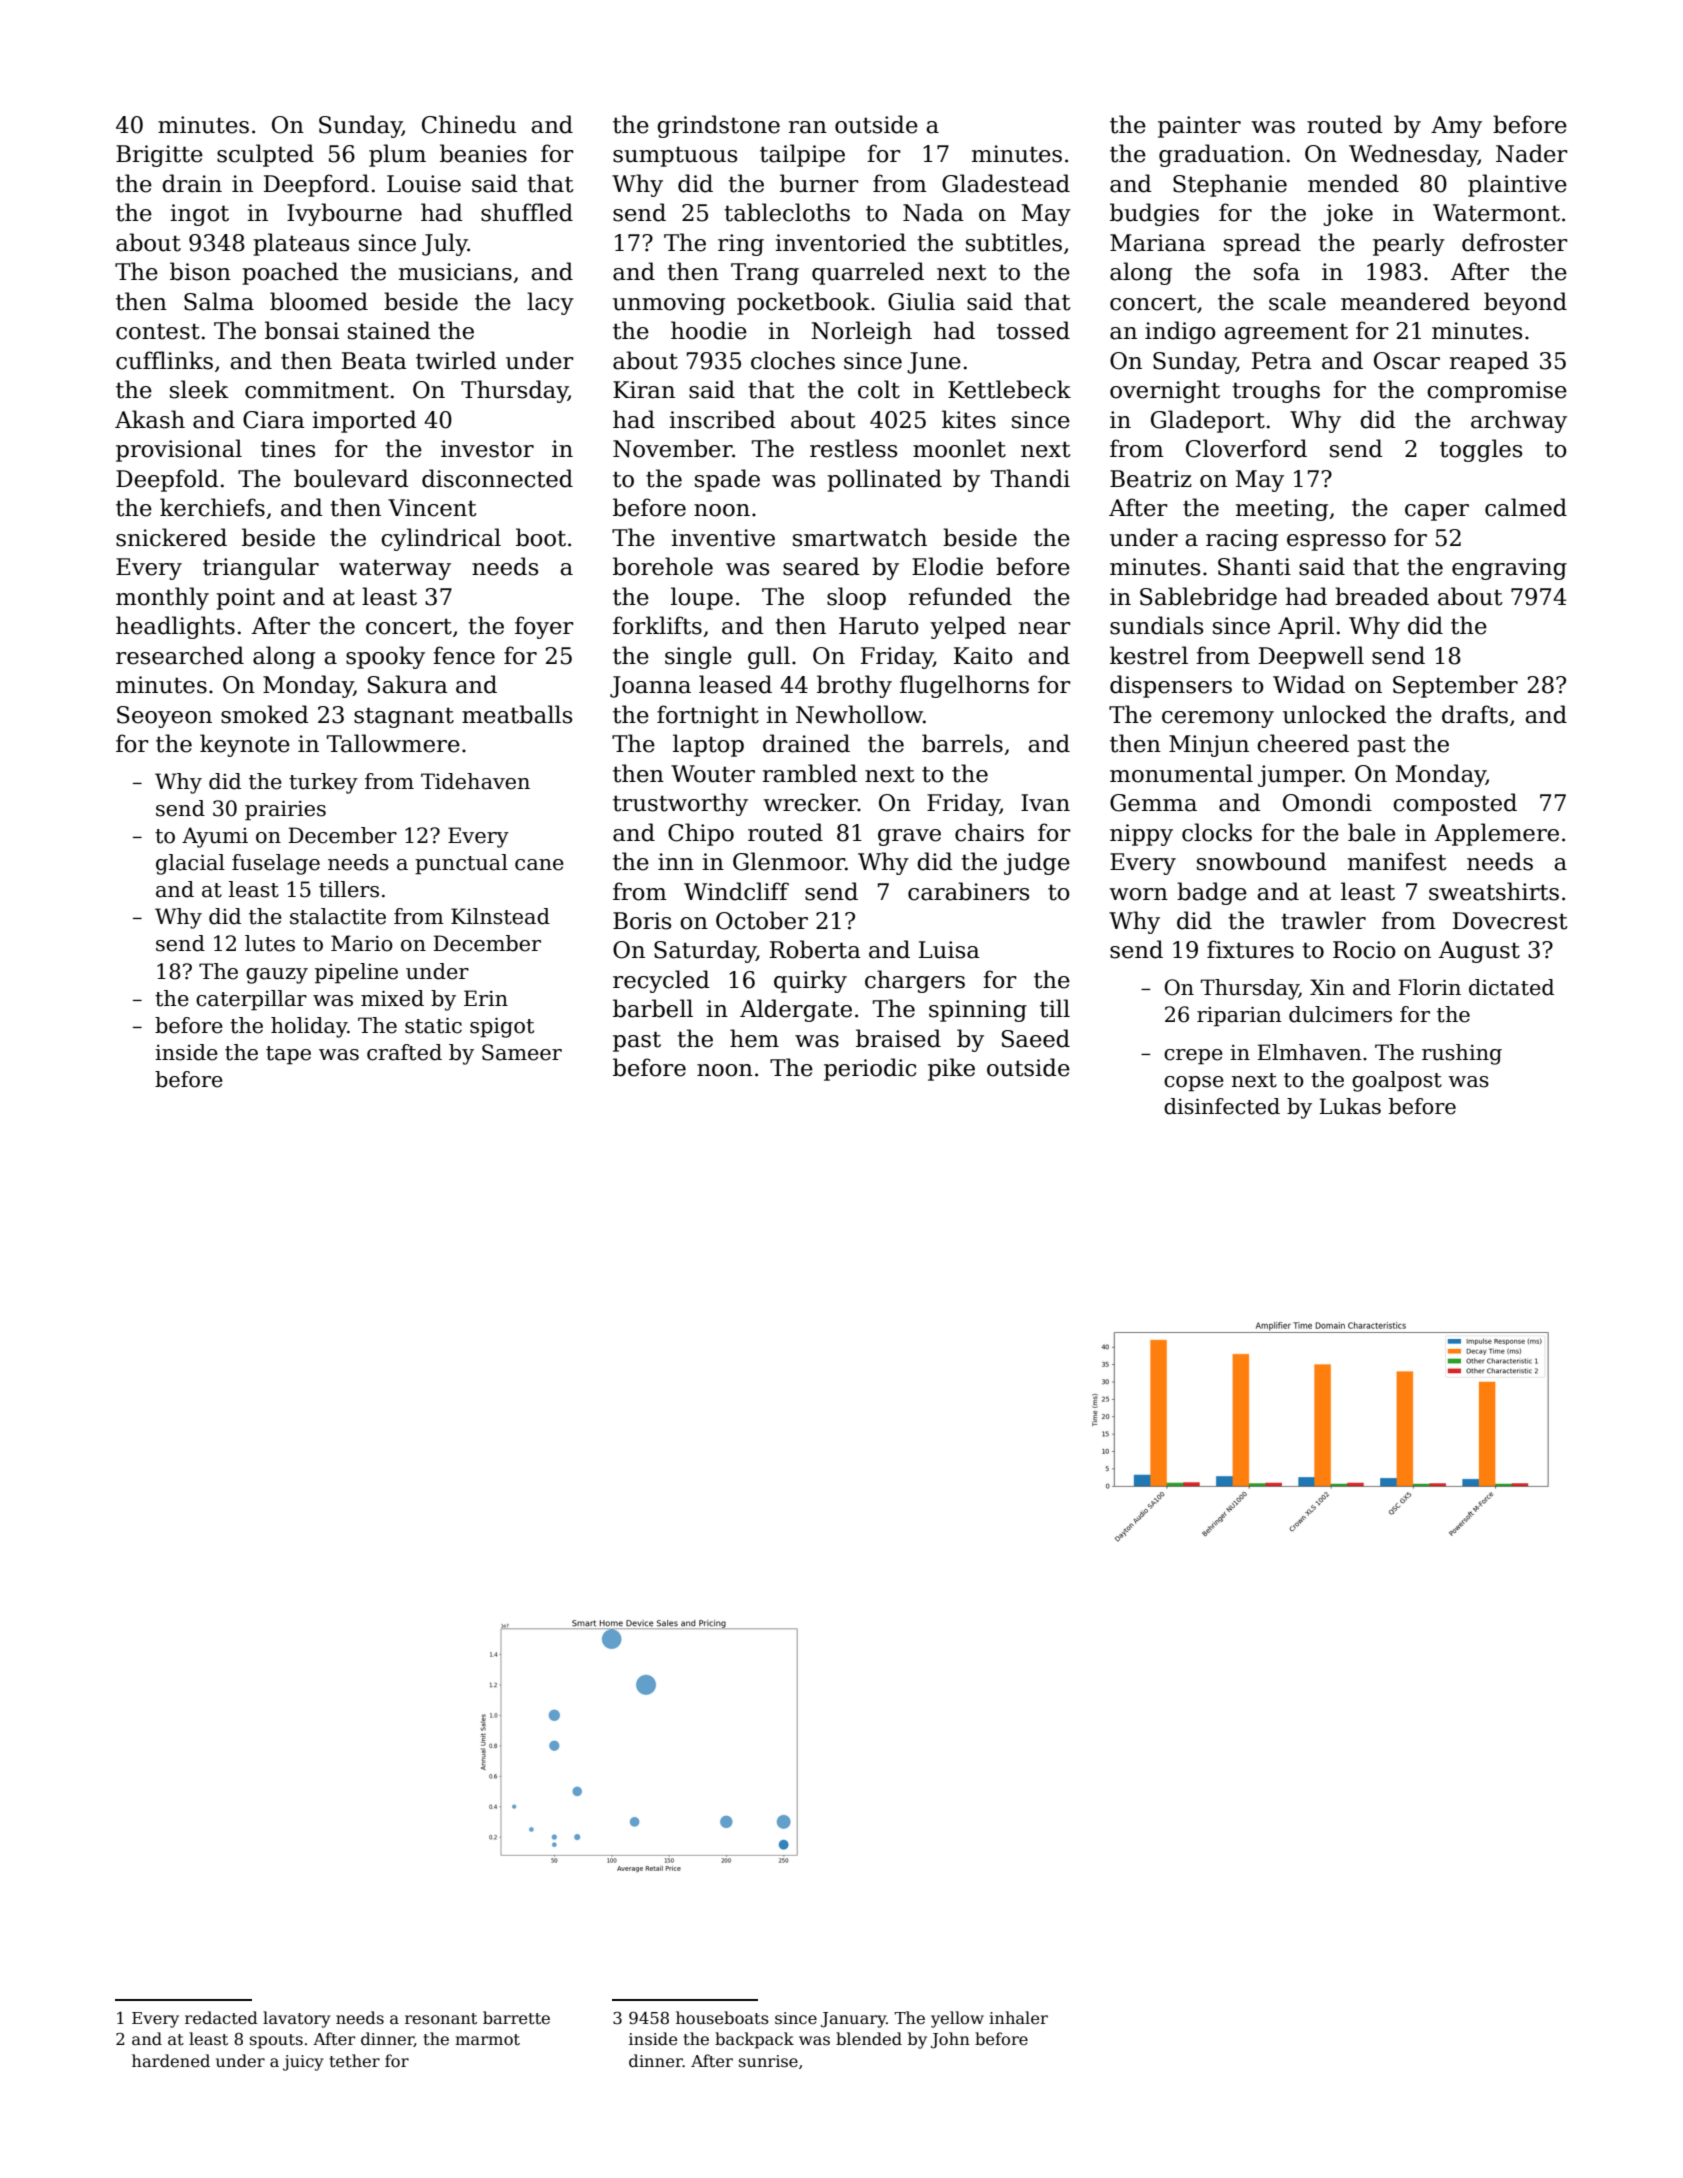 The height and width of the screenshot is (2178, 1683). What do you see at coordinates (1323, 920) in the screenshot?
I see `trawler` at bounding box center [1323, 920].
